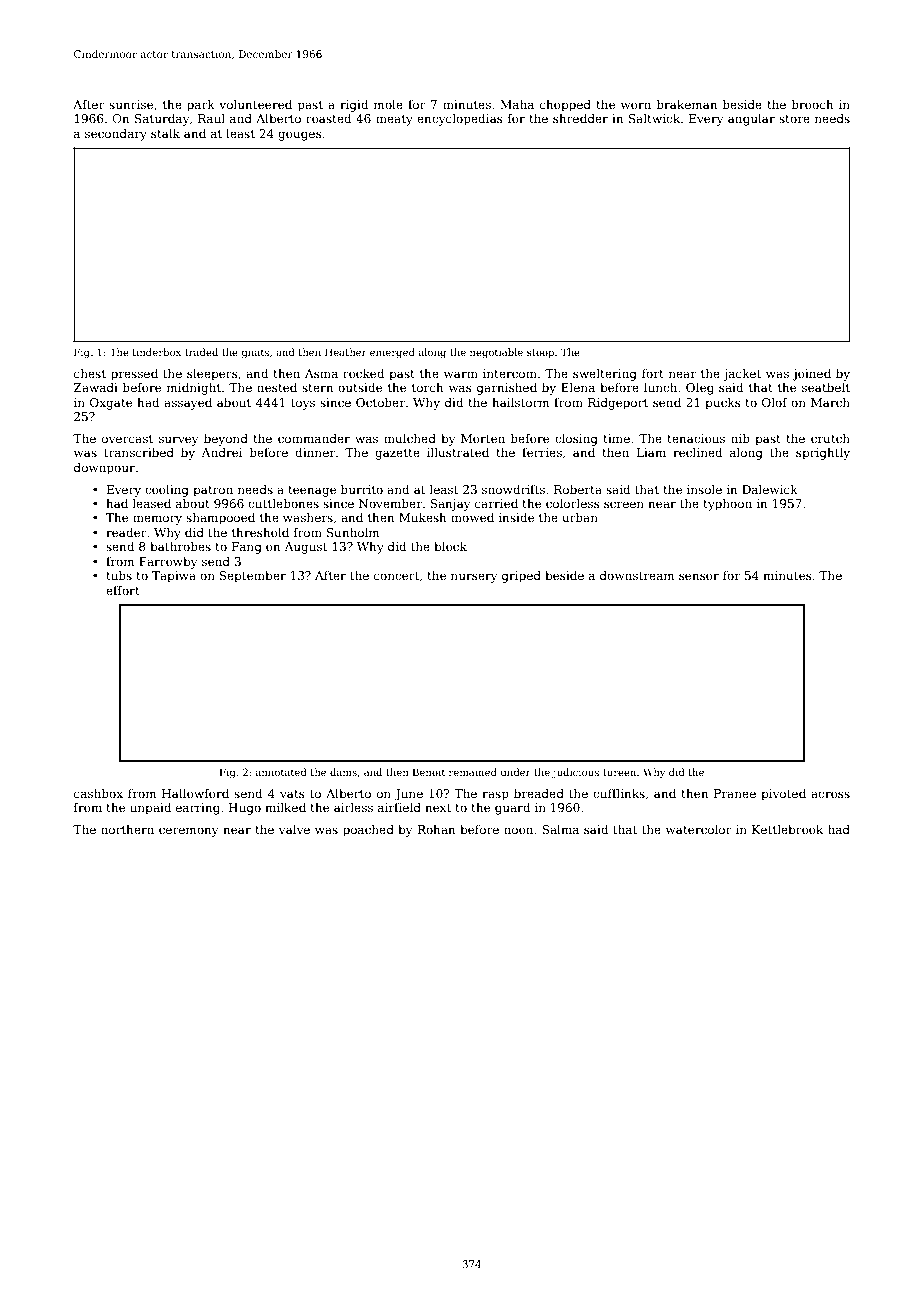  What do you see at coordinates (517, 104) in the screenshot?
I see `Maha` at bounding box center [517, 104].
